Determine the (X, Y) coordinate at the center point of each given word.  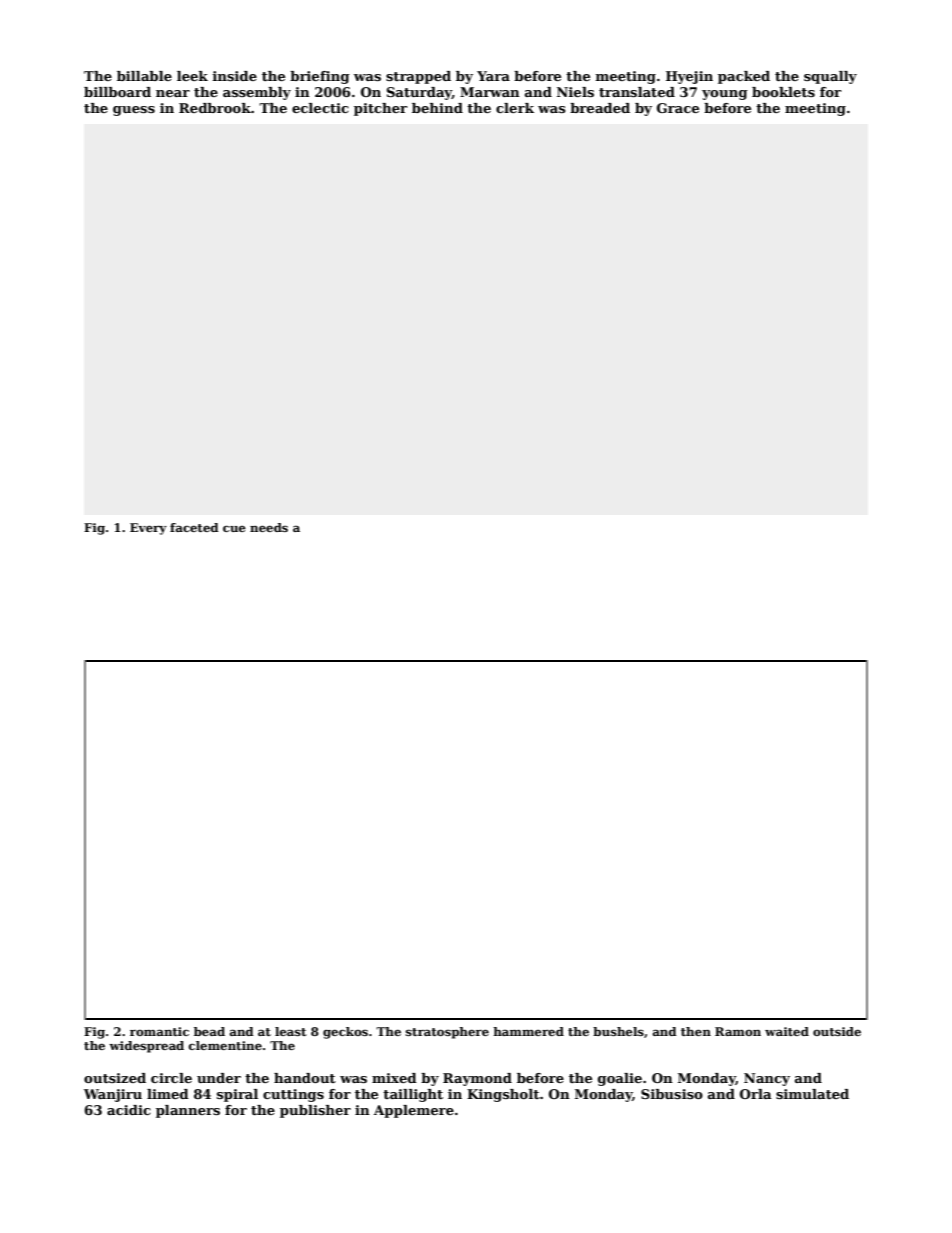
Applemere (414, 1111)
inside (235, 76)
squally (830, 77)
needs (269, 527)
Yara (493, 76)
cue (234, 528)
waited (787, 1031)
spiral (237, 1095)
